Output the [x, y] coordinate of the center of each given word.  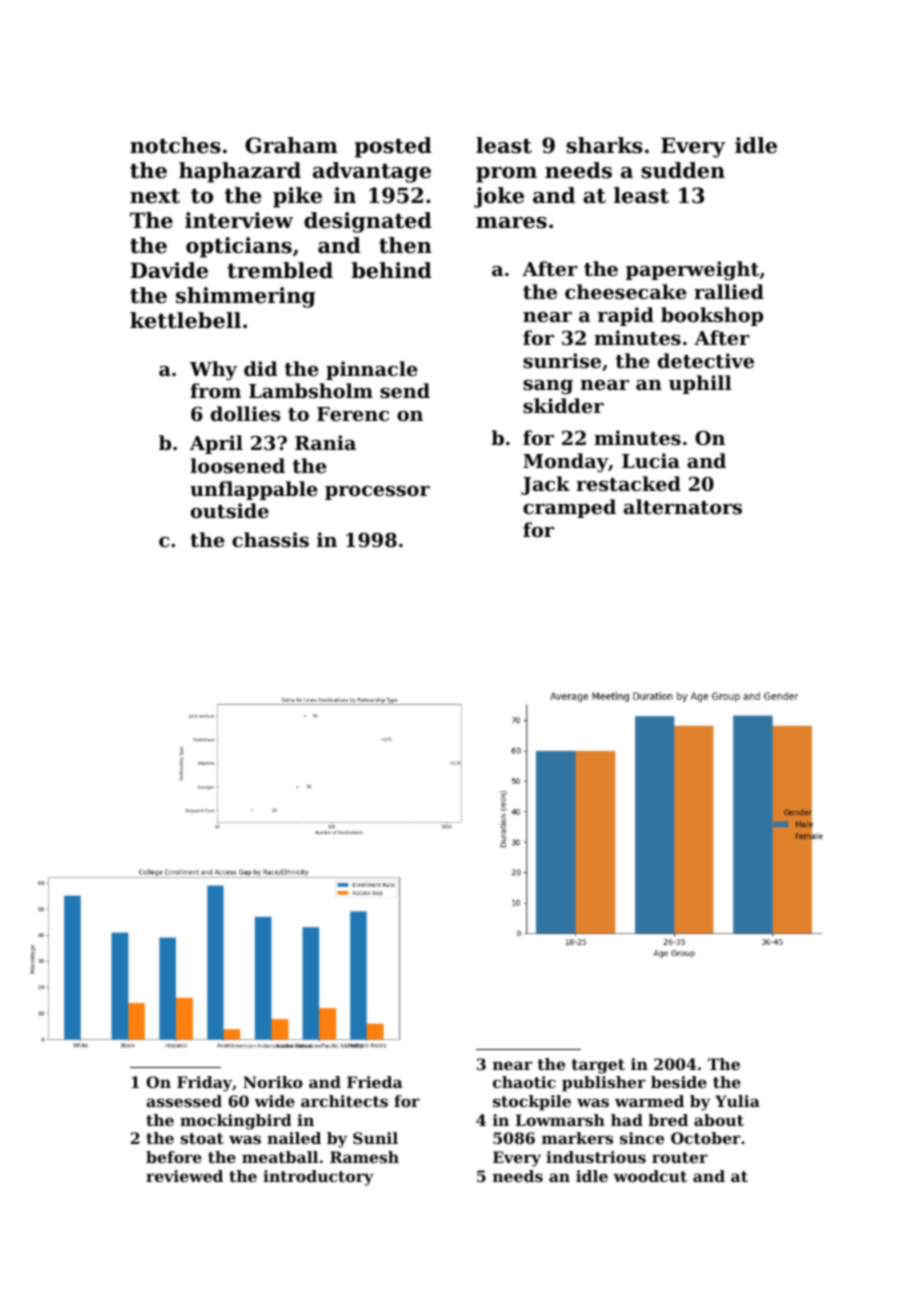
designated [368, 222]
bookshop [712, 316]
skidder [563, 405]
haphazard [240, 172]
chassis [270, 539]
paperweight [692, 270]
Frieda [375, 1082]
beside [679, 1082]
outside [230, 511]
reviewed [184, 1176]
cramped [569, 508]
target [598, 1066]
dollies [245, 414]
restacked [628, 484]
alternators [683, 507]
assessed [184, 1101]
